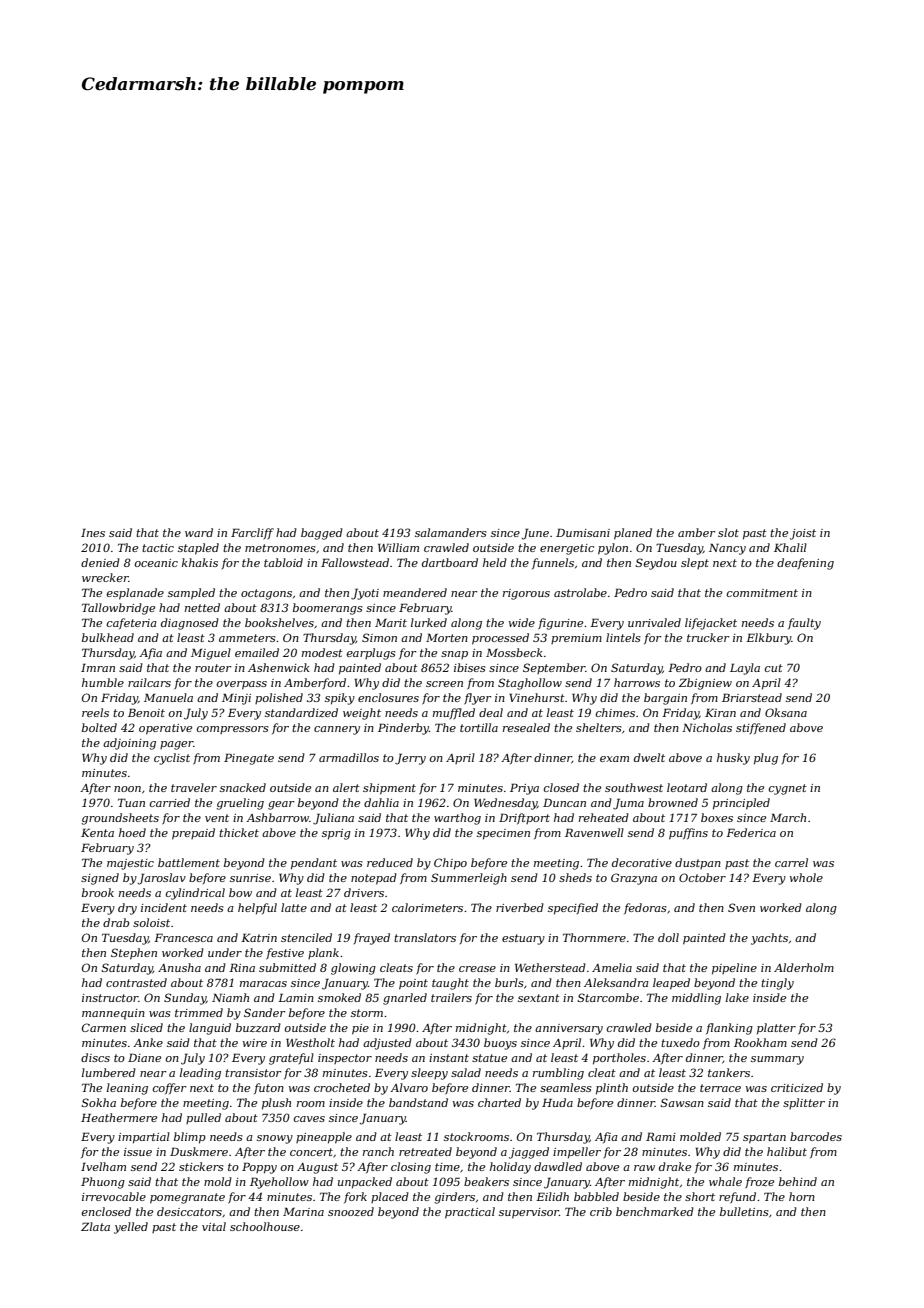 The width and height of the screenshot is (924, 1308). Describe the element at coordinates (409, 1087) in the screenshot. I see `Alvaro` at that location.
